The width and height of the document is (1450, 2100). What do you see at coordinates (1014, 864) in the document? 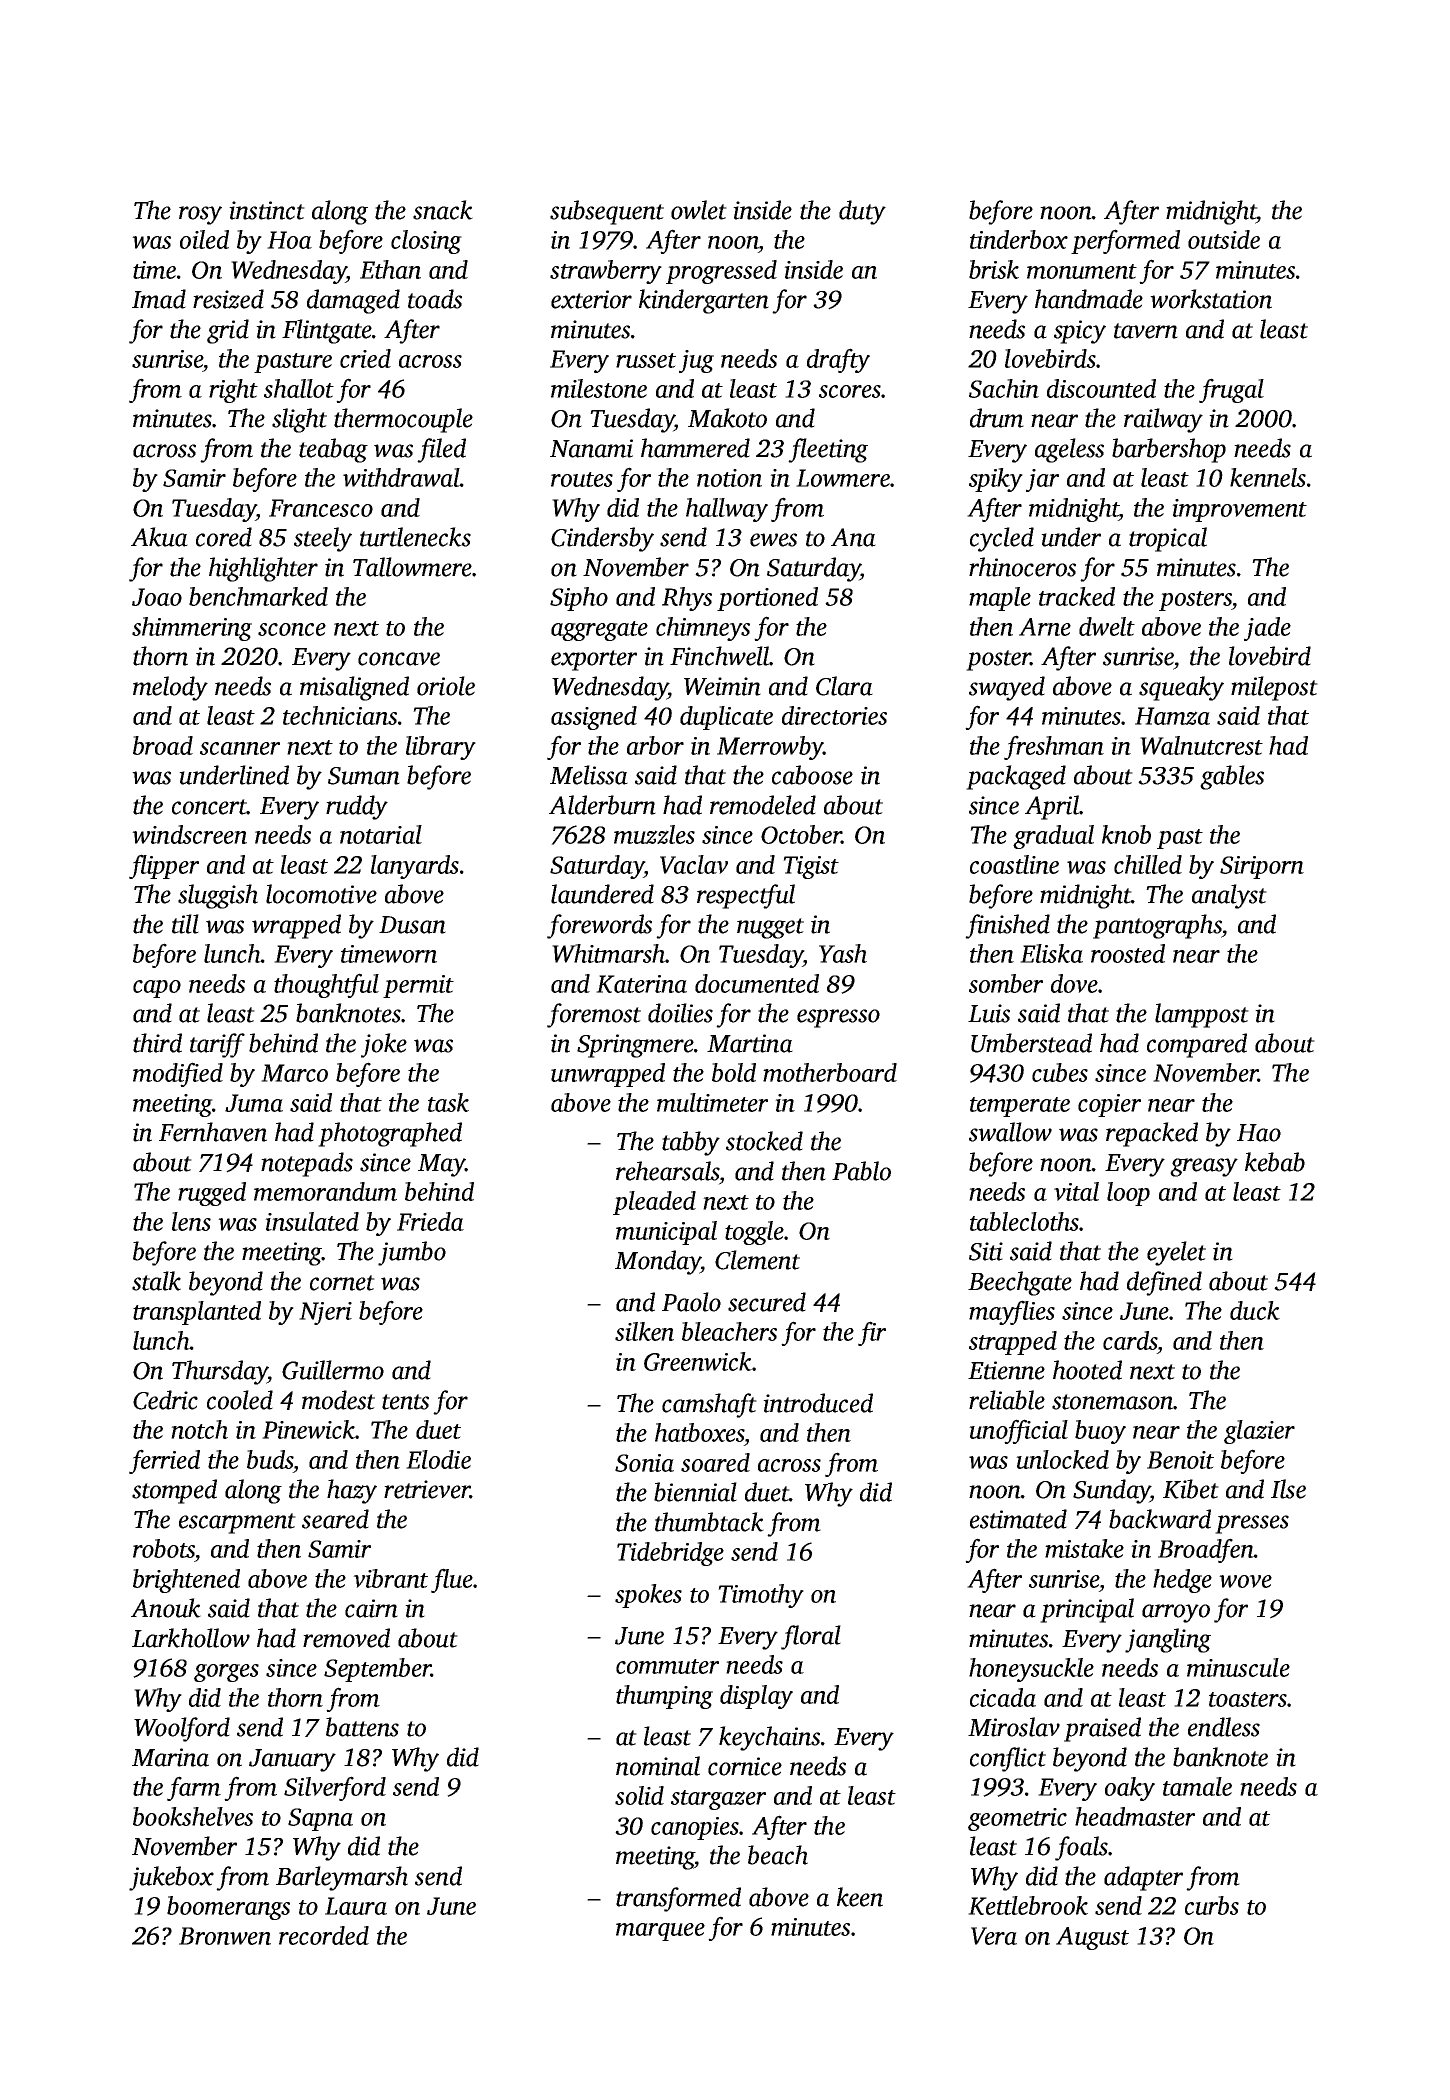
I see `coastline` at bounding box center [1014, 864].
